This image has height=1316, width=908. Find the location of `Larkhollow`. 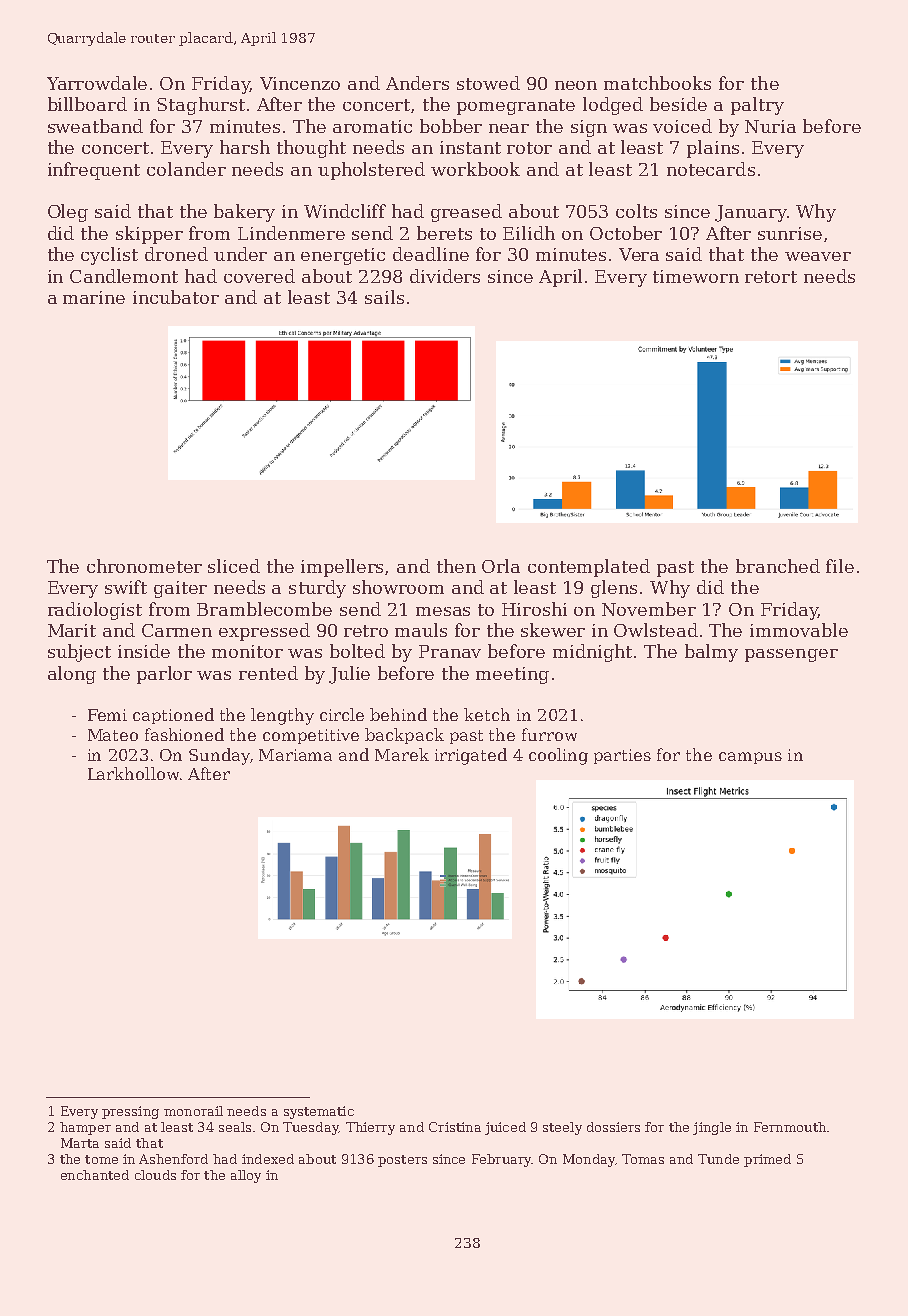

Larkhollow is located at coordinates (133, 773).
